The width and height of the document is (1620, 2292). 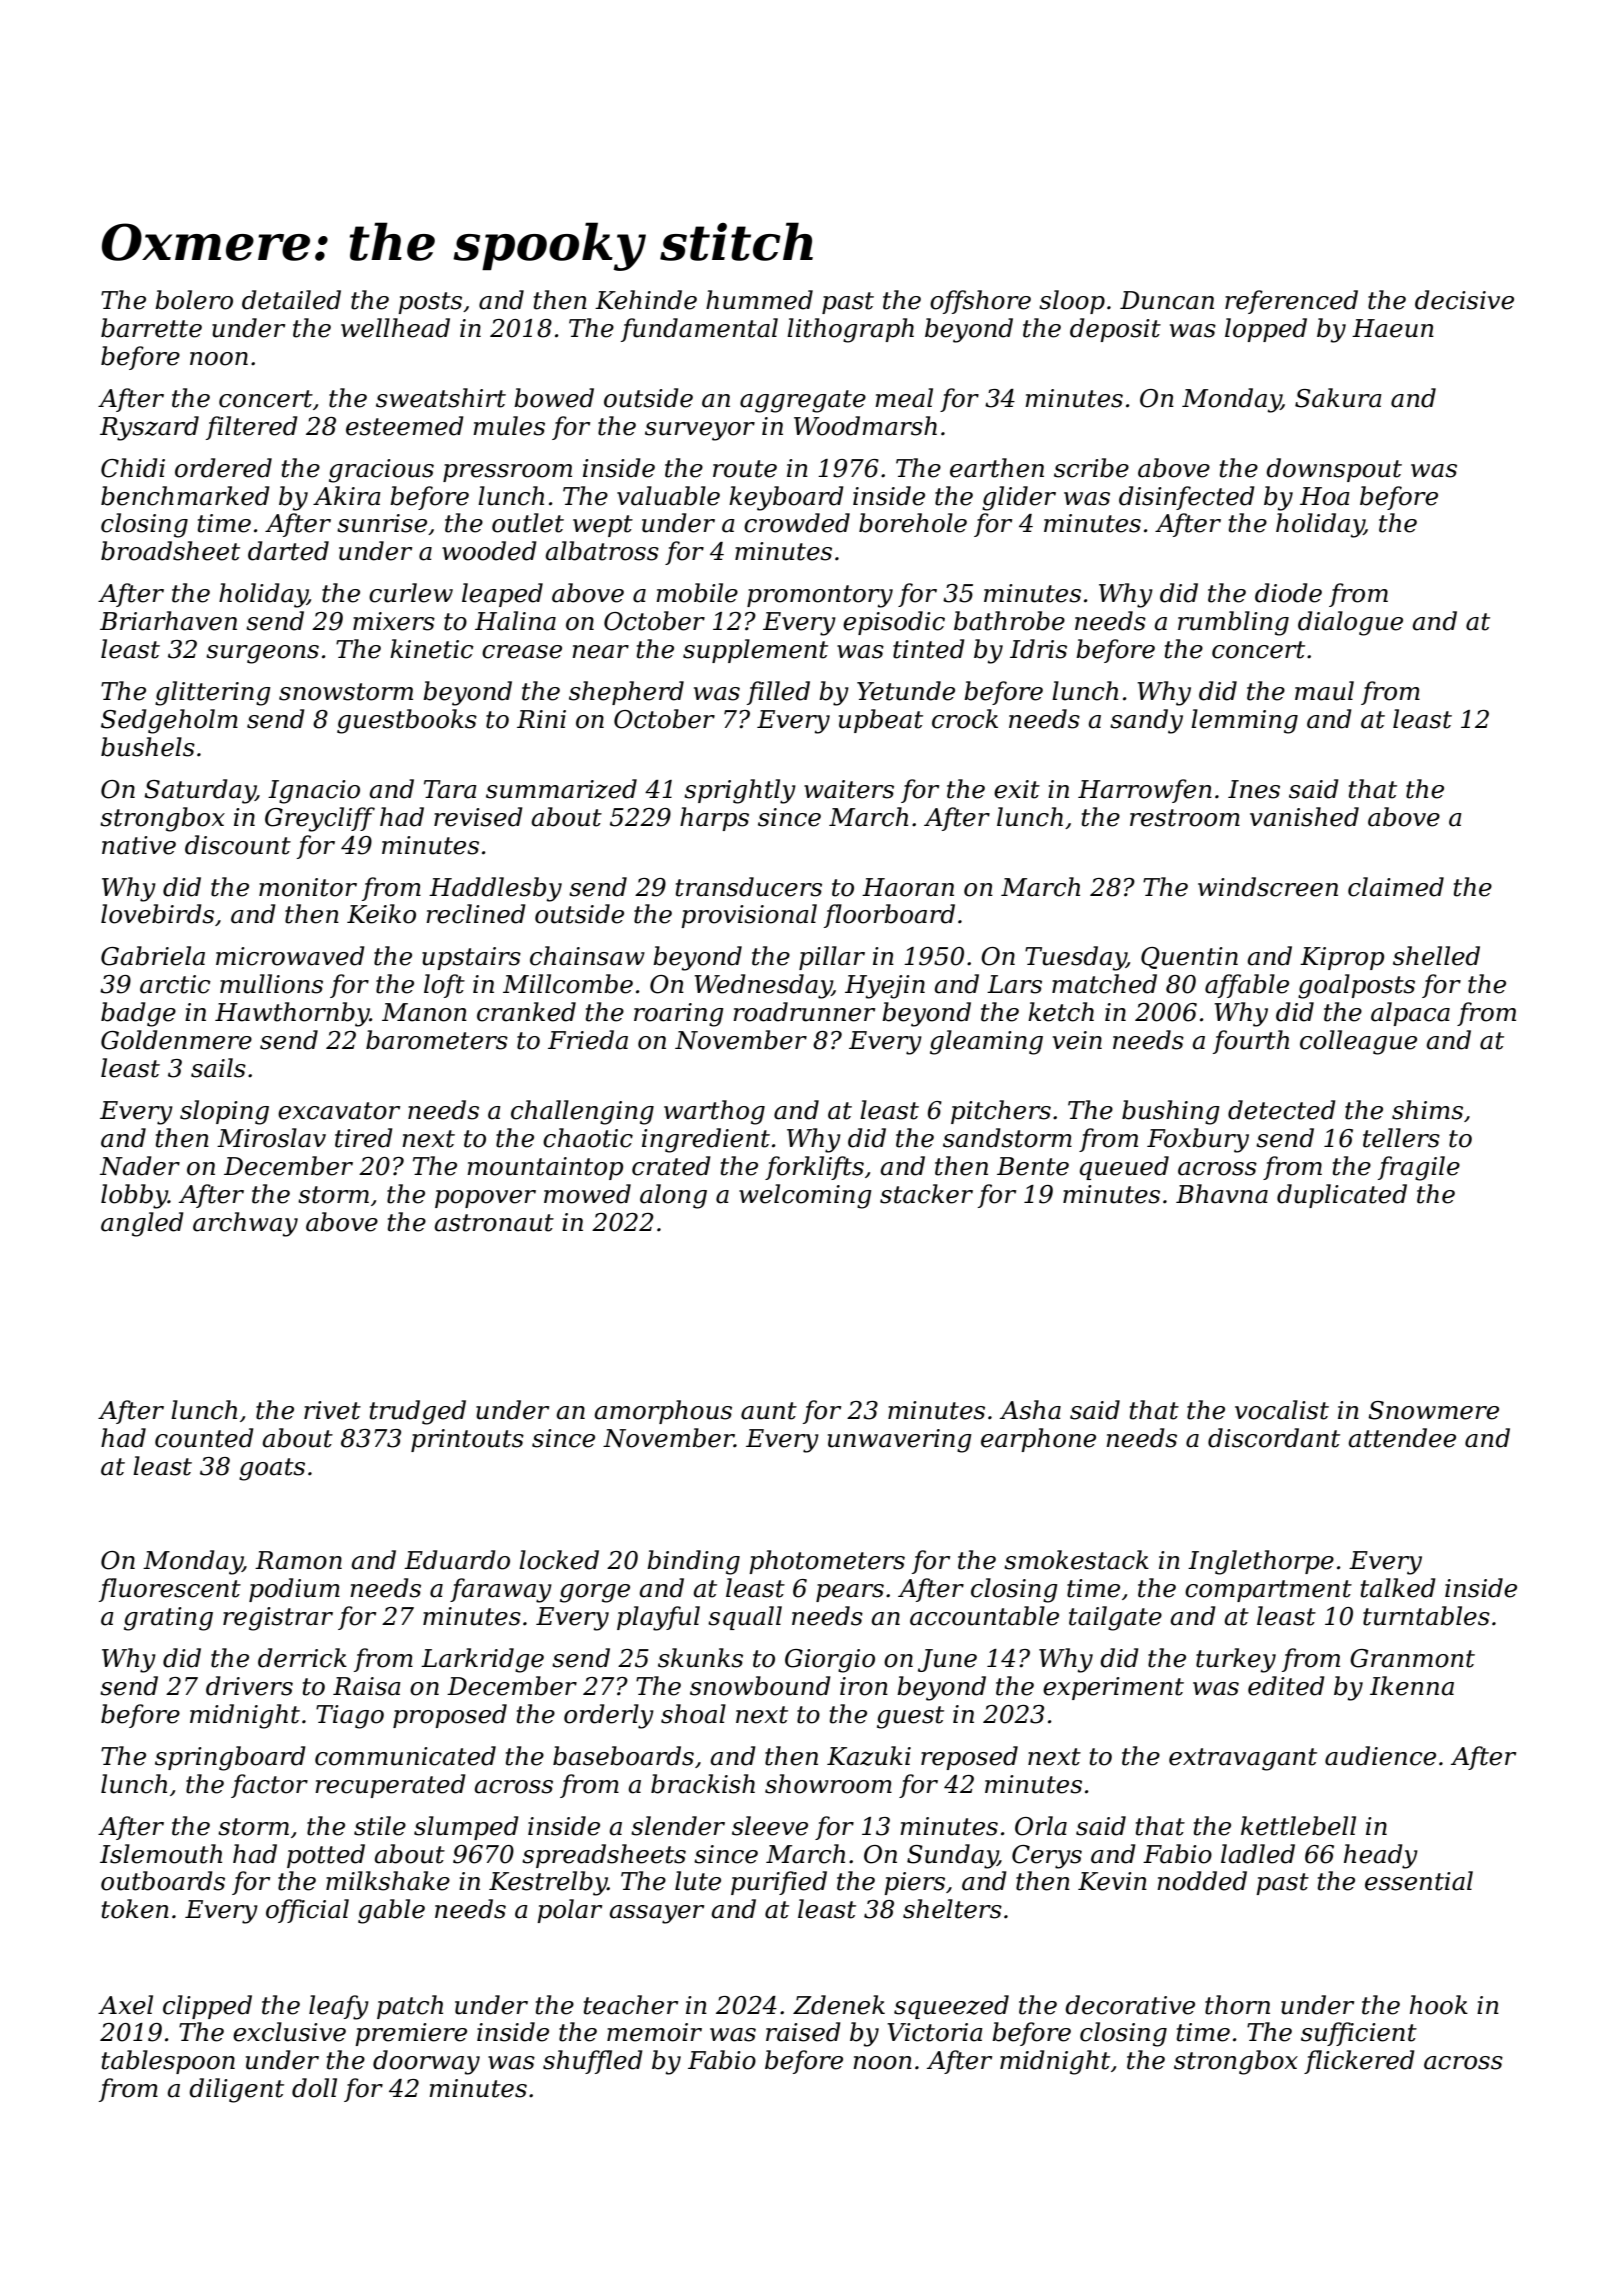 What do you see at coordinates (1396, 887) in the document?
I see `claimed` at bounding box center [1396, 887].
